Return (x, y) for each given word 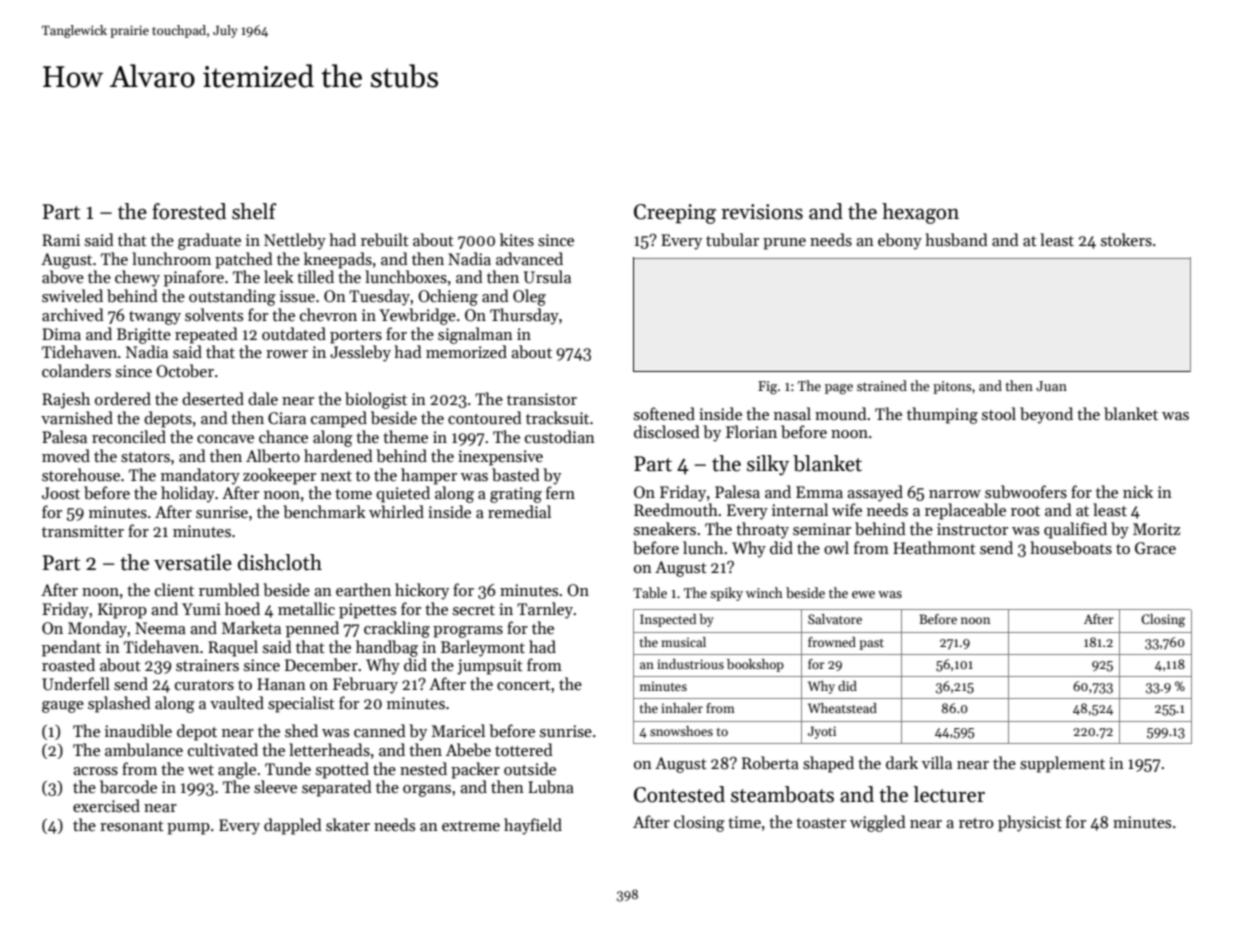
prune (784, 244)
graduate (209, 241)
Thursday (524, 316)
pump (188, 829)
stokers (1126, 240)
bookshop (755, 665)
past (871, 644)
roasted (68, 664)
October (185, 370)
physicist (1030, 823)
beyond (1046, 415)
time (744, 822)
